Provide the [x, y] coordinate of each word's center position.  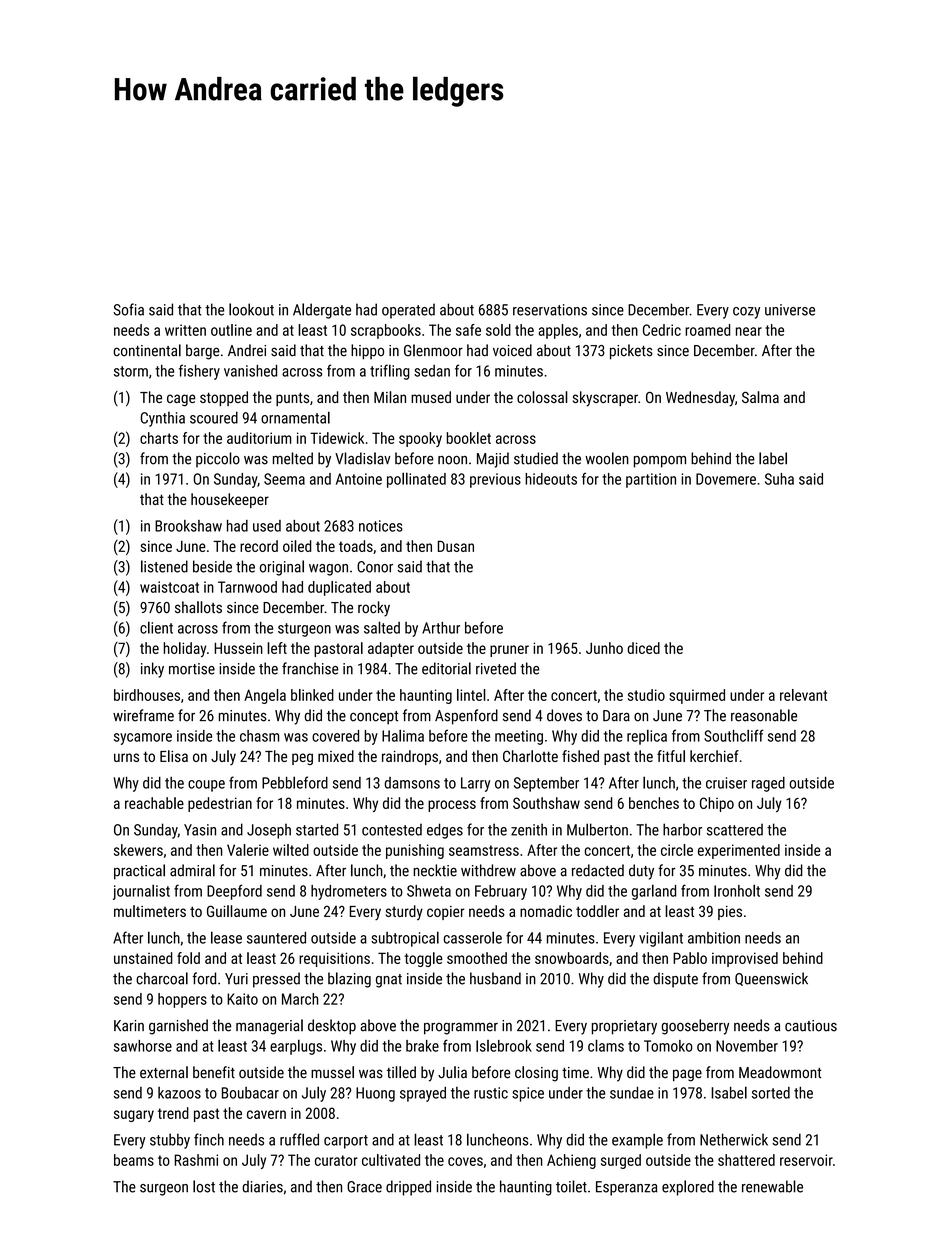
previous [495, 480]
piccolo [218, 460]
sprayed [423, 1094]
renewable [772, 1186]
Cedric [662, 330]
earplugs [296, 1047]
